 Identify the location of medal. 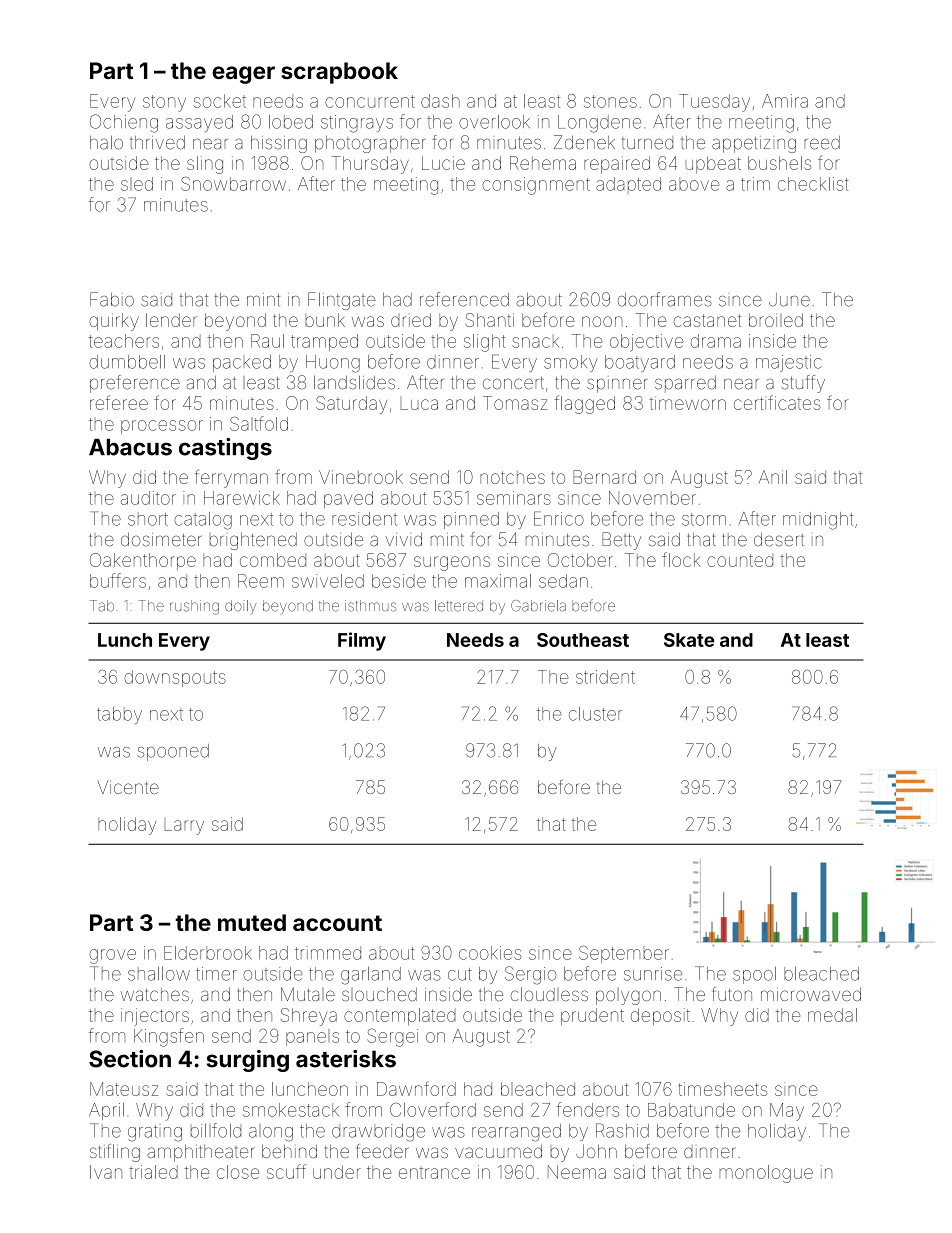
(832, 1015).
